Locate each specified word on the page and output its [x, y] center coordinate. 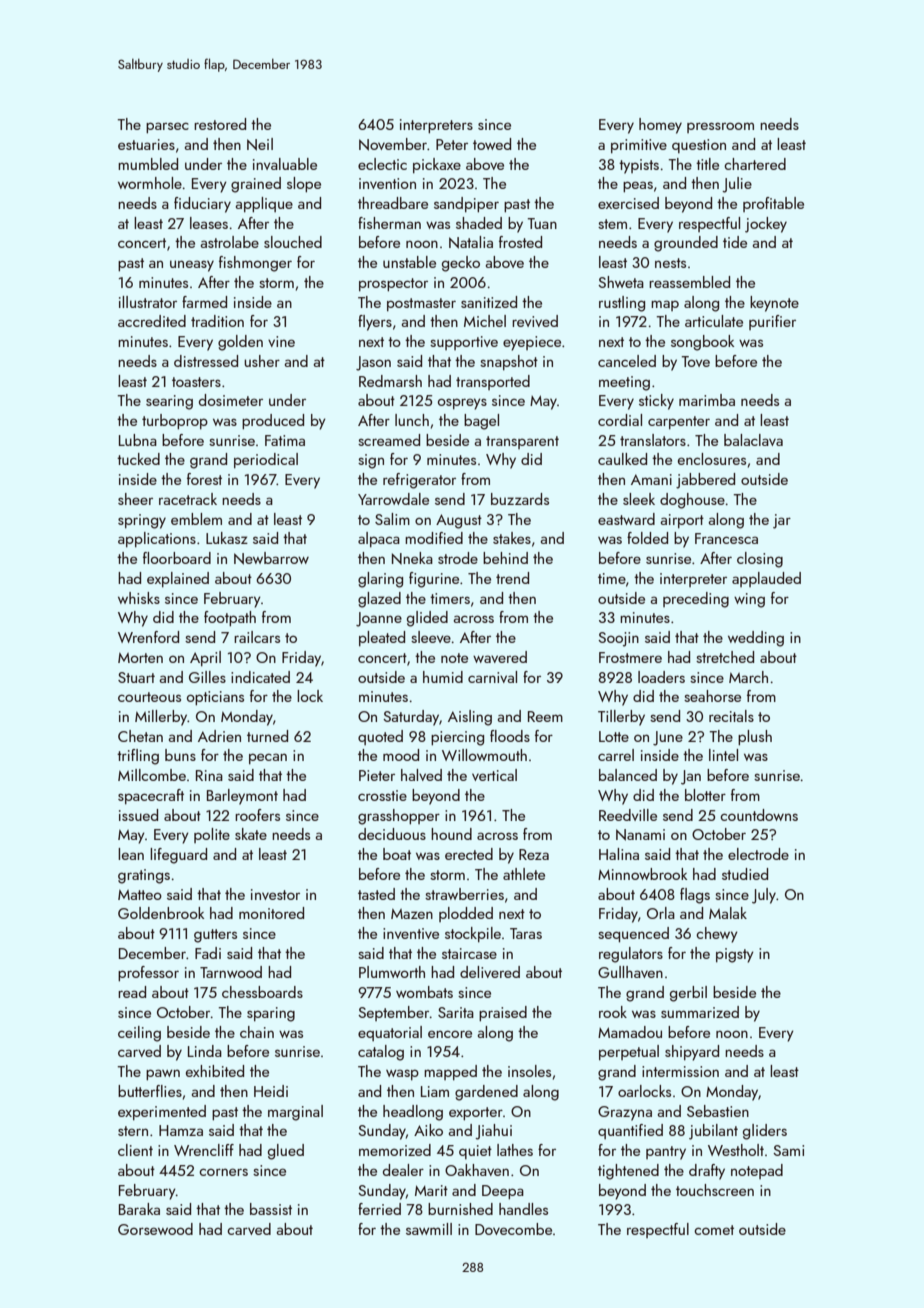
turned [267, 736]
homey [660, 126]
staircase [469, 953]
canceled [627, 361]
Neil [260, 144]
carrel [616, 755]
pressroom [720, 127]
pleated [382, 638]
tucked [138, 459]
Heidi [271, 1091]
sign [371, 461]
